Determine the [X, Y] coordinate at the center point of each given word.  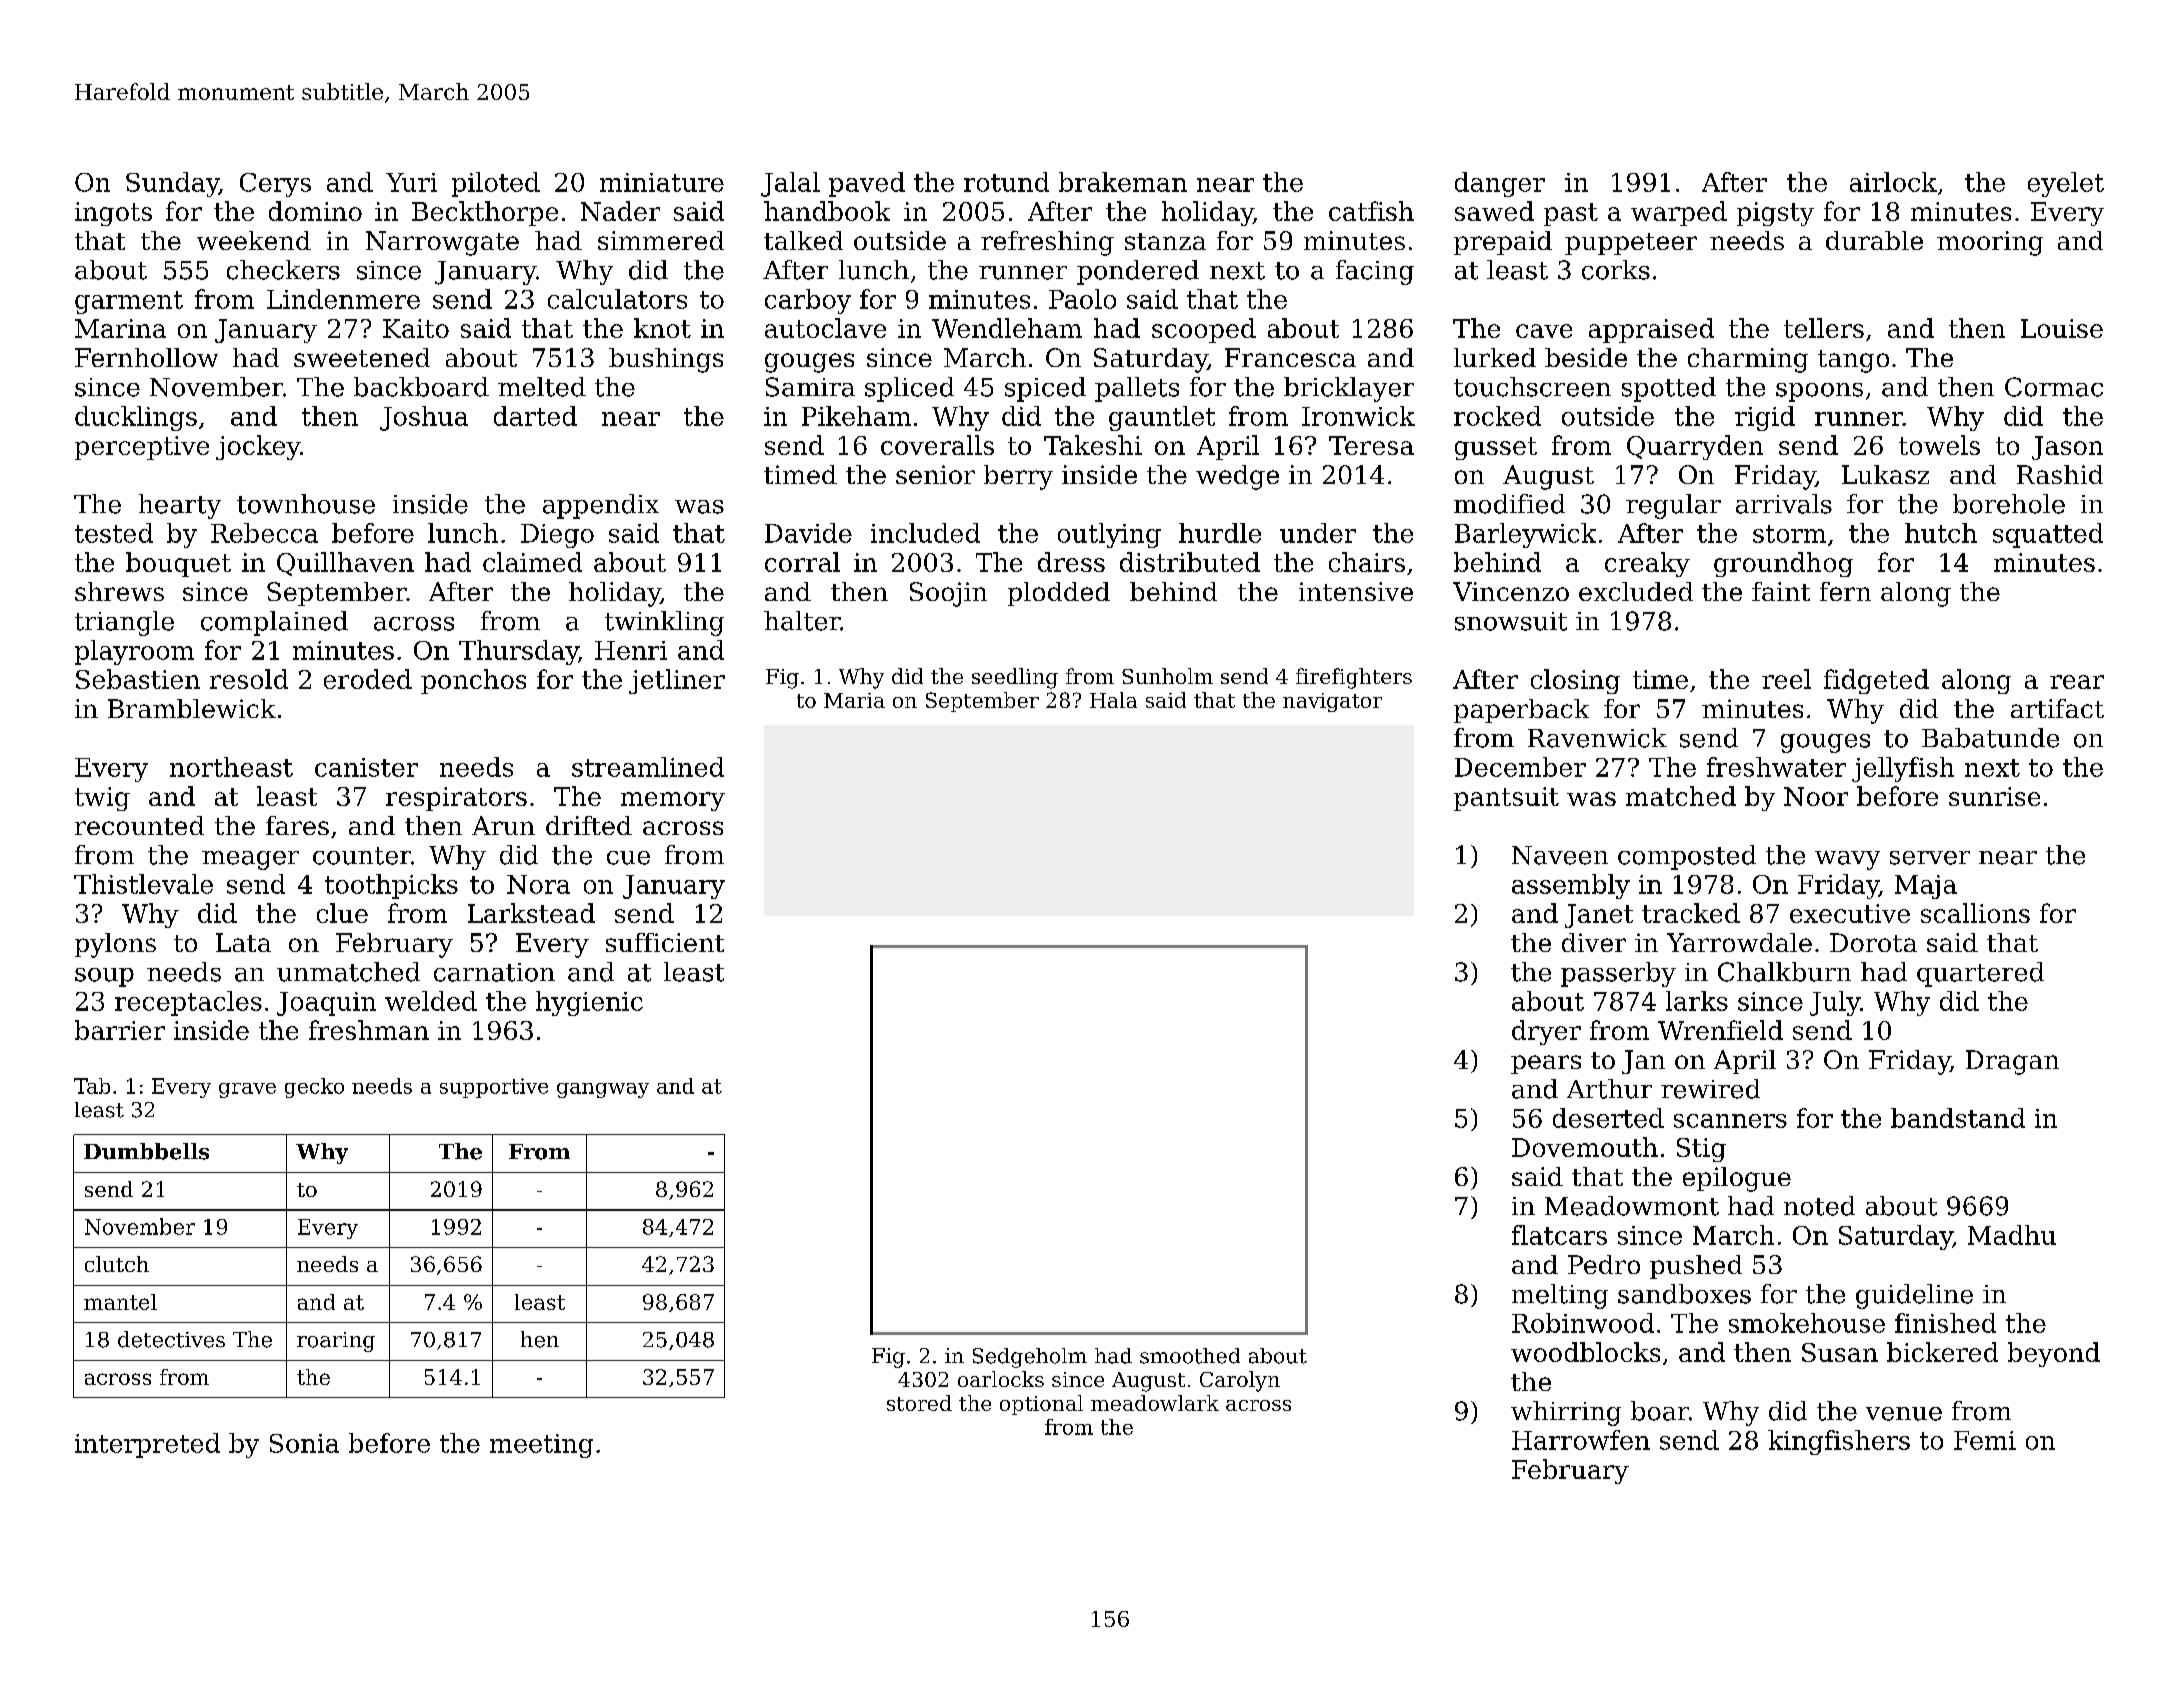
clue [342, 913]
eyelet [2066, 184]
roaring [336, 1342]
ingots [113, 214]
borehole [2009, 504]
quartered [1980, 974]
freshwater [1776, 767]
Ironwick [1358, 416]
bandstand [1958, 1118]
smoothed [1190, 1356]
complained [274, 623]
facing [1375, 272]
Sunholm [1167, 676]
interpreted [147, 1445]
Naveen [1560, 855]
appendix [601, 506]
